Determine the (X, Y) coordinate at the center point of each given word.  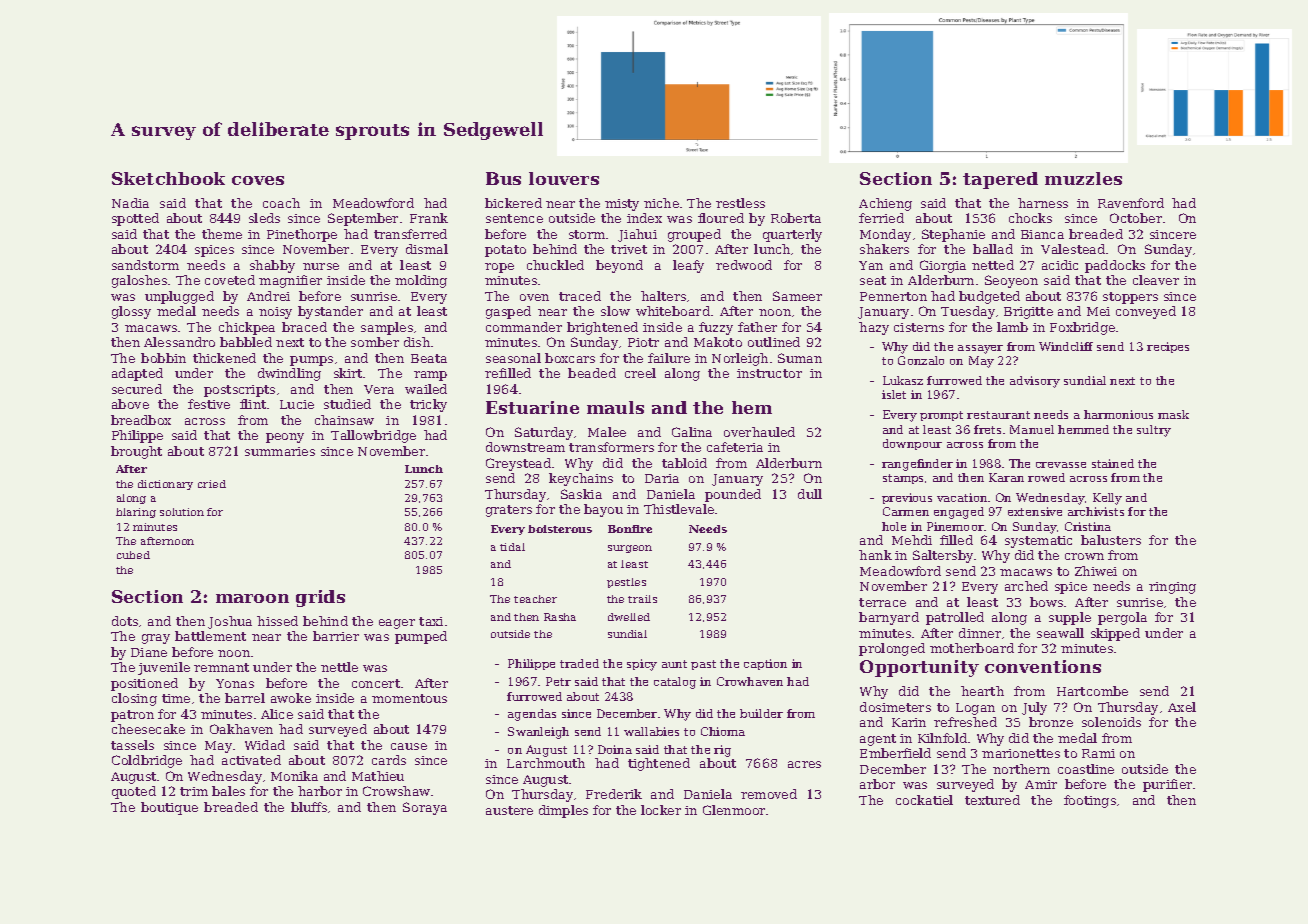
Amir (1041, 784)
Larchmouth (546, 763)
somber (375, 342)
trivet (629, 249)
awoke (291, 698)
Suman (800, 358)
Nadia (130, 203)
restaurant (998, 415)
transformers (611, 447)
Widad (265, 745)
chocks (1030, 218)
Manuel (1032, 429)
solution (182, 512)
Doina (615, 749)
